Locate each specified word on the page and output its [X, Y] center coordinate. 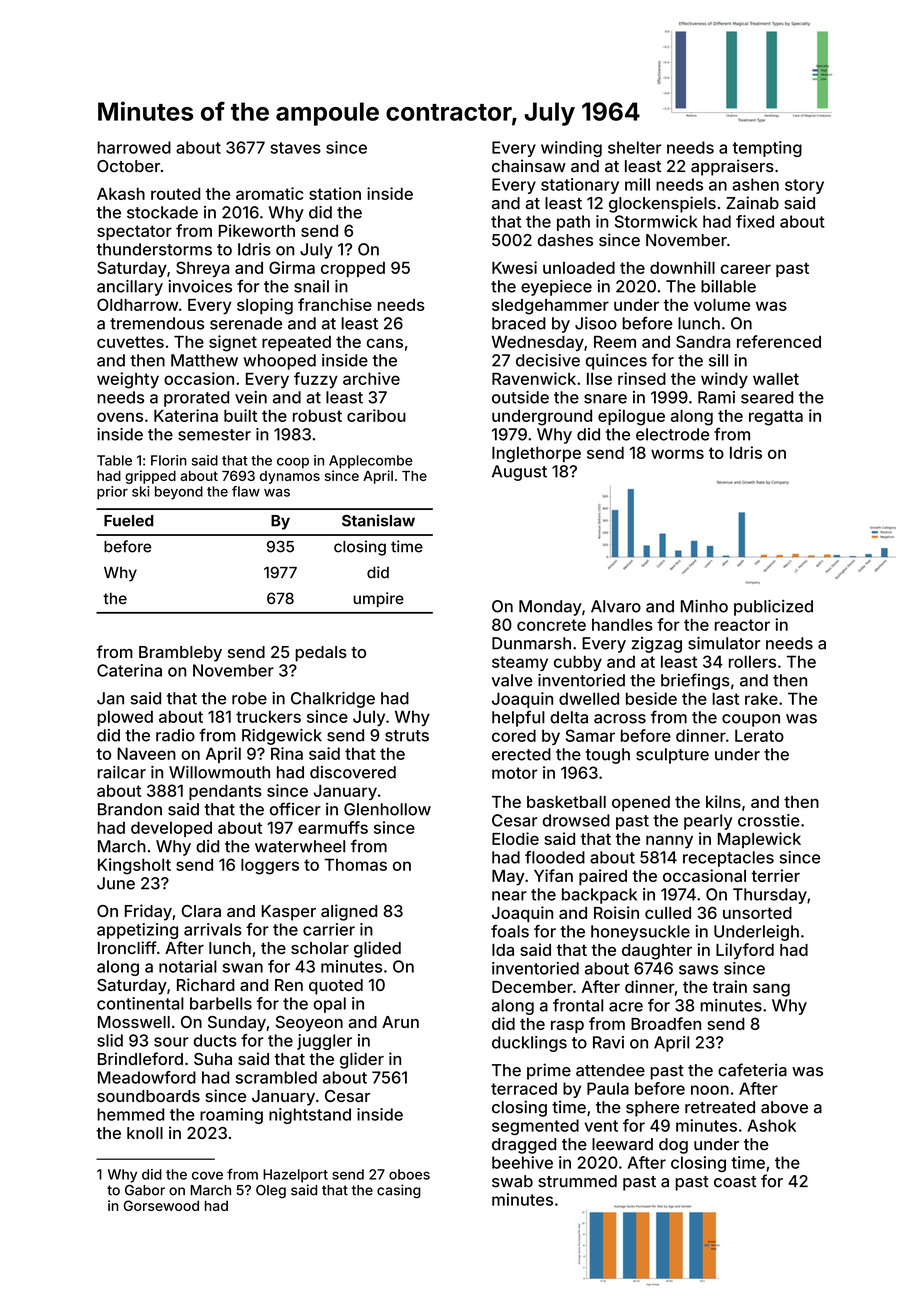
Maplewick [759, 840]
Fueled [129, 521]
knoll [145, 1133]
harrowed [134, 147]
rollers [752, 661]
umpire [378, 600]
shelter [635, 147]
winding [571, 149]
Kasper [289, 913]
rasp [567, 1027]
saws [698, 970]
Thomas [355, 864]
